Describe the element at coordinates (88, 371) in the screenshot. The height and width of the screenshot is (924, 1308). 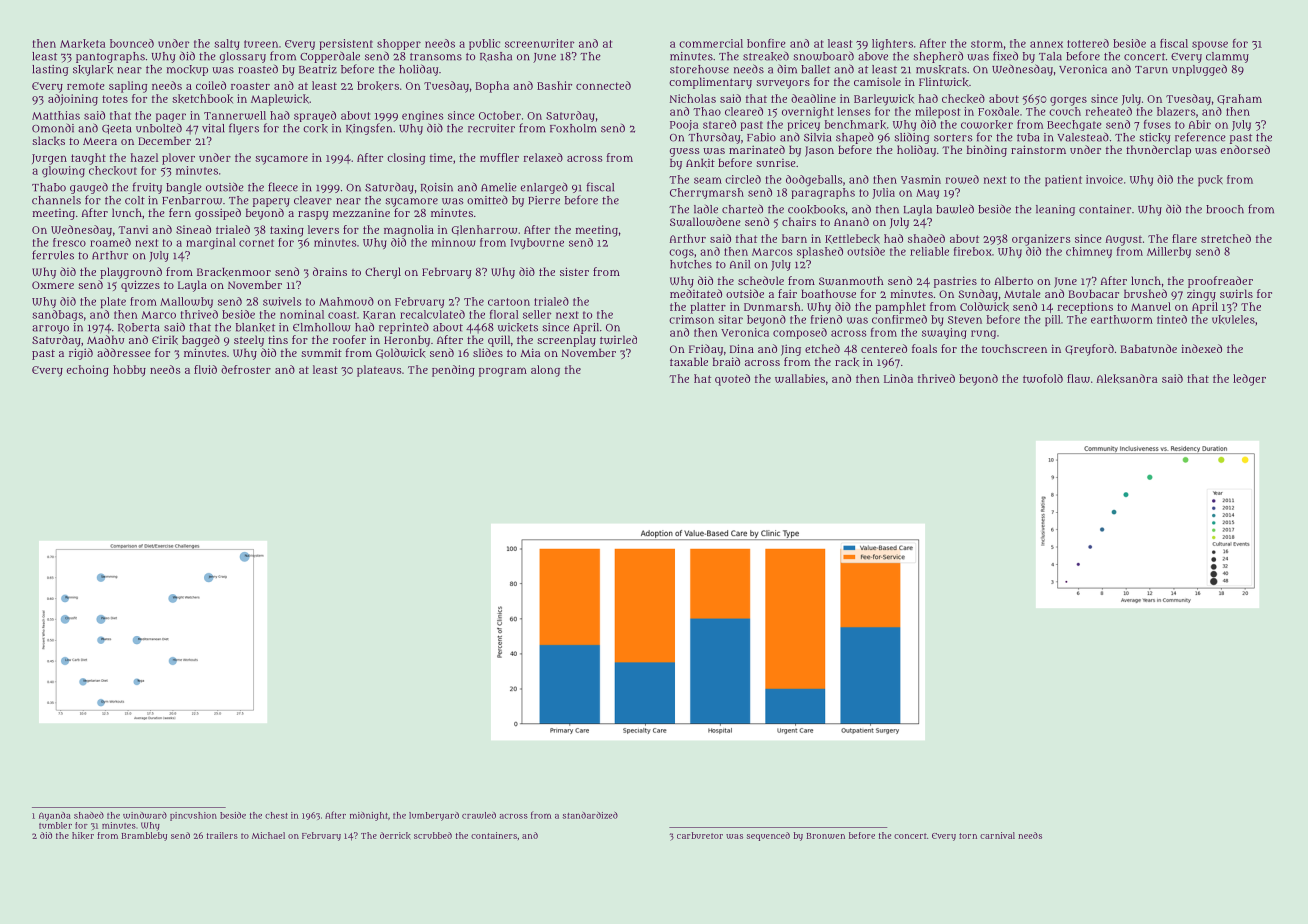
I see `echoing` at that location.
